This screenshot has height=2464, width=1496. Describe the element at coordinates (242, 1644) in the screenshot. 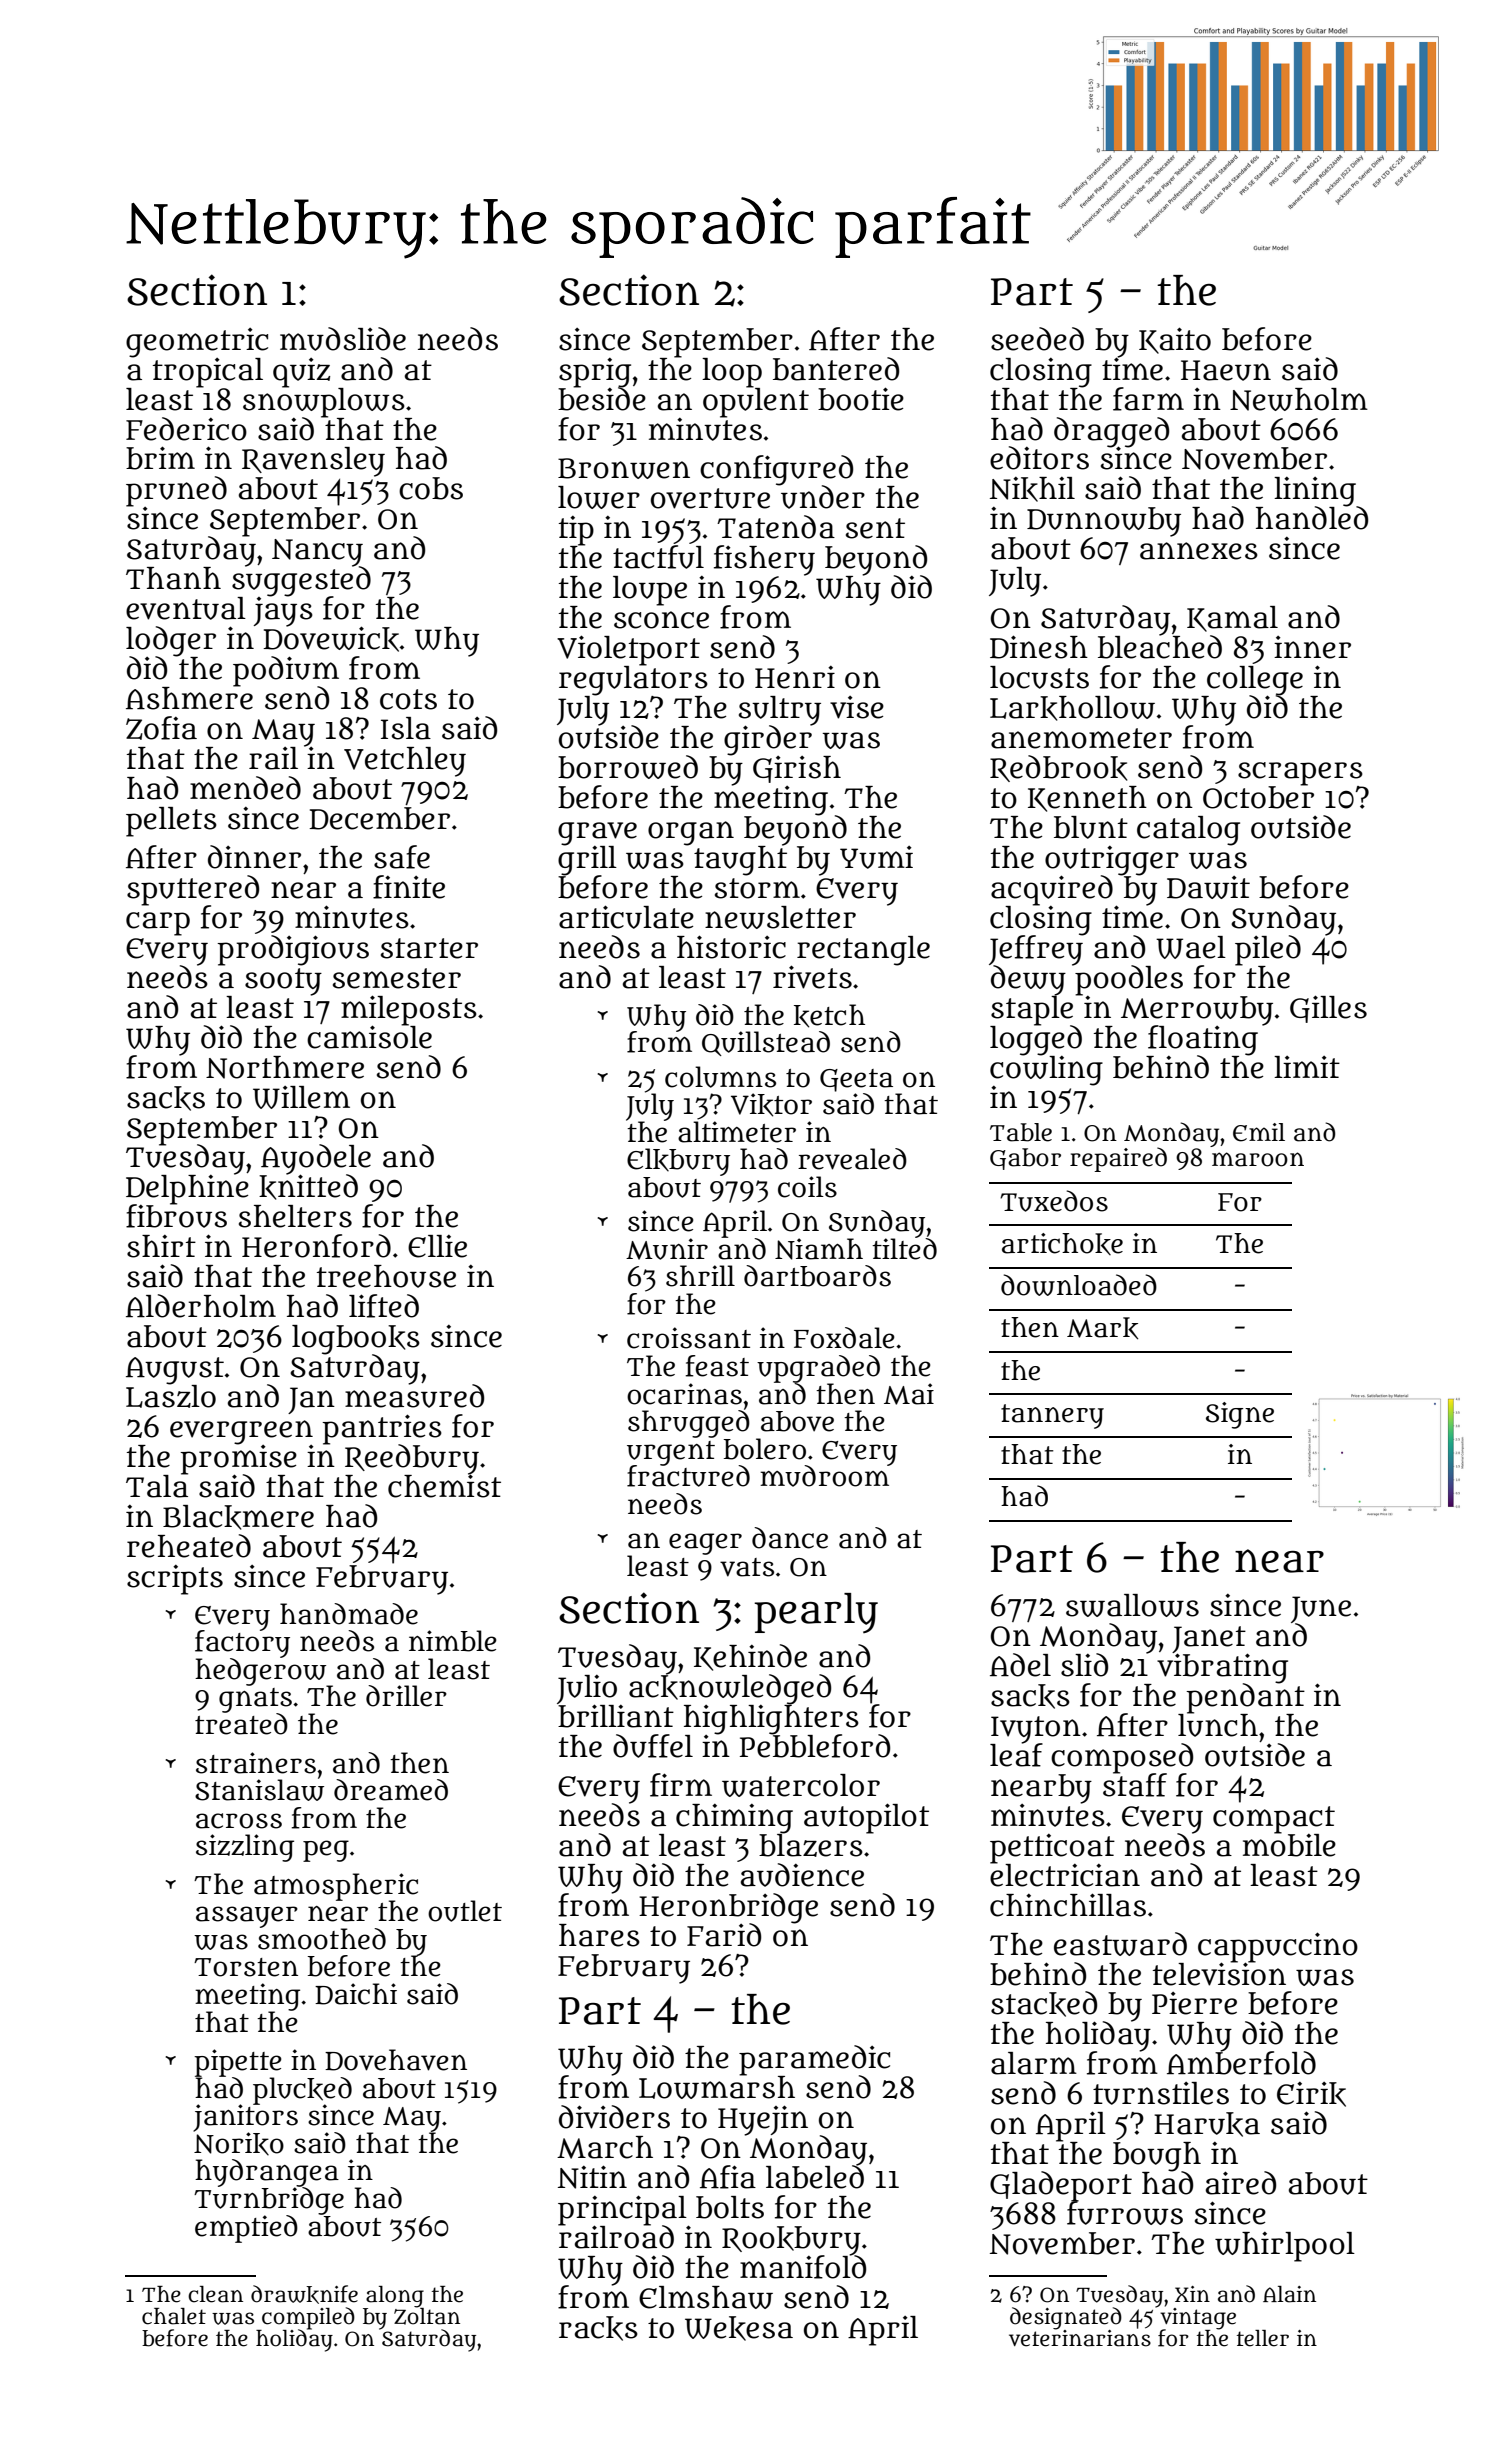

I see `factory` at that location.
